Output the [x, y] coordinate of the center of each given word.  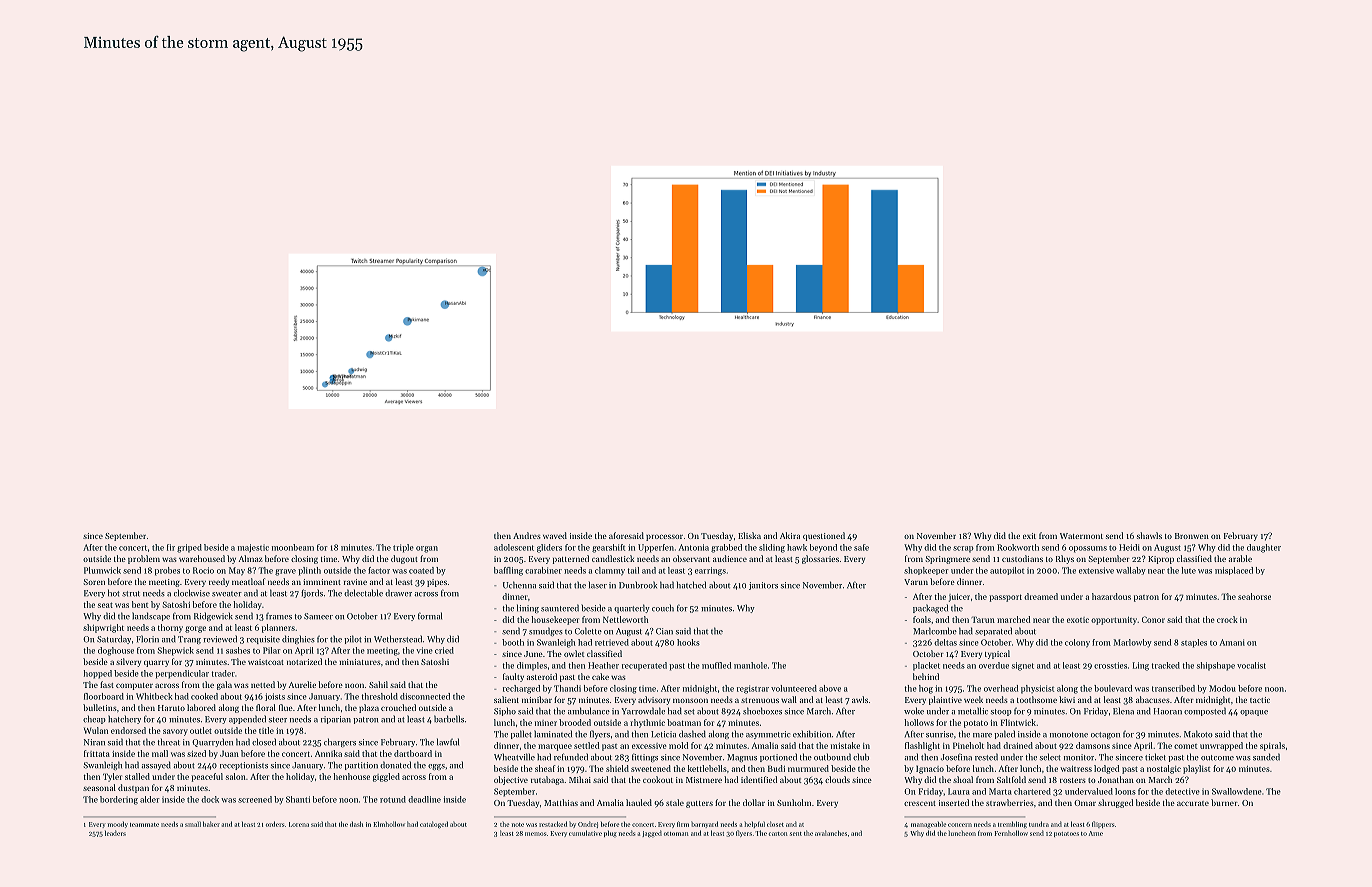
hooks [688, 642]
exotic [1078, 620]
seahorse [1254, 596]
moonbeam [293, 547]
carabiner [543, 570]
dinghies [298, 639]
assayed [156, 765]
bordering [119, 800]
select [1050, 757]
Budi [776, 768]
